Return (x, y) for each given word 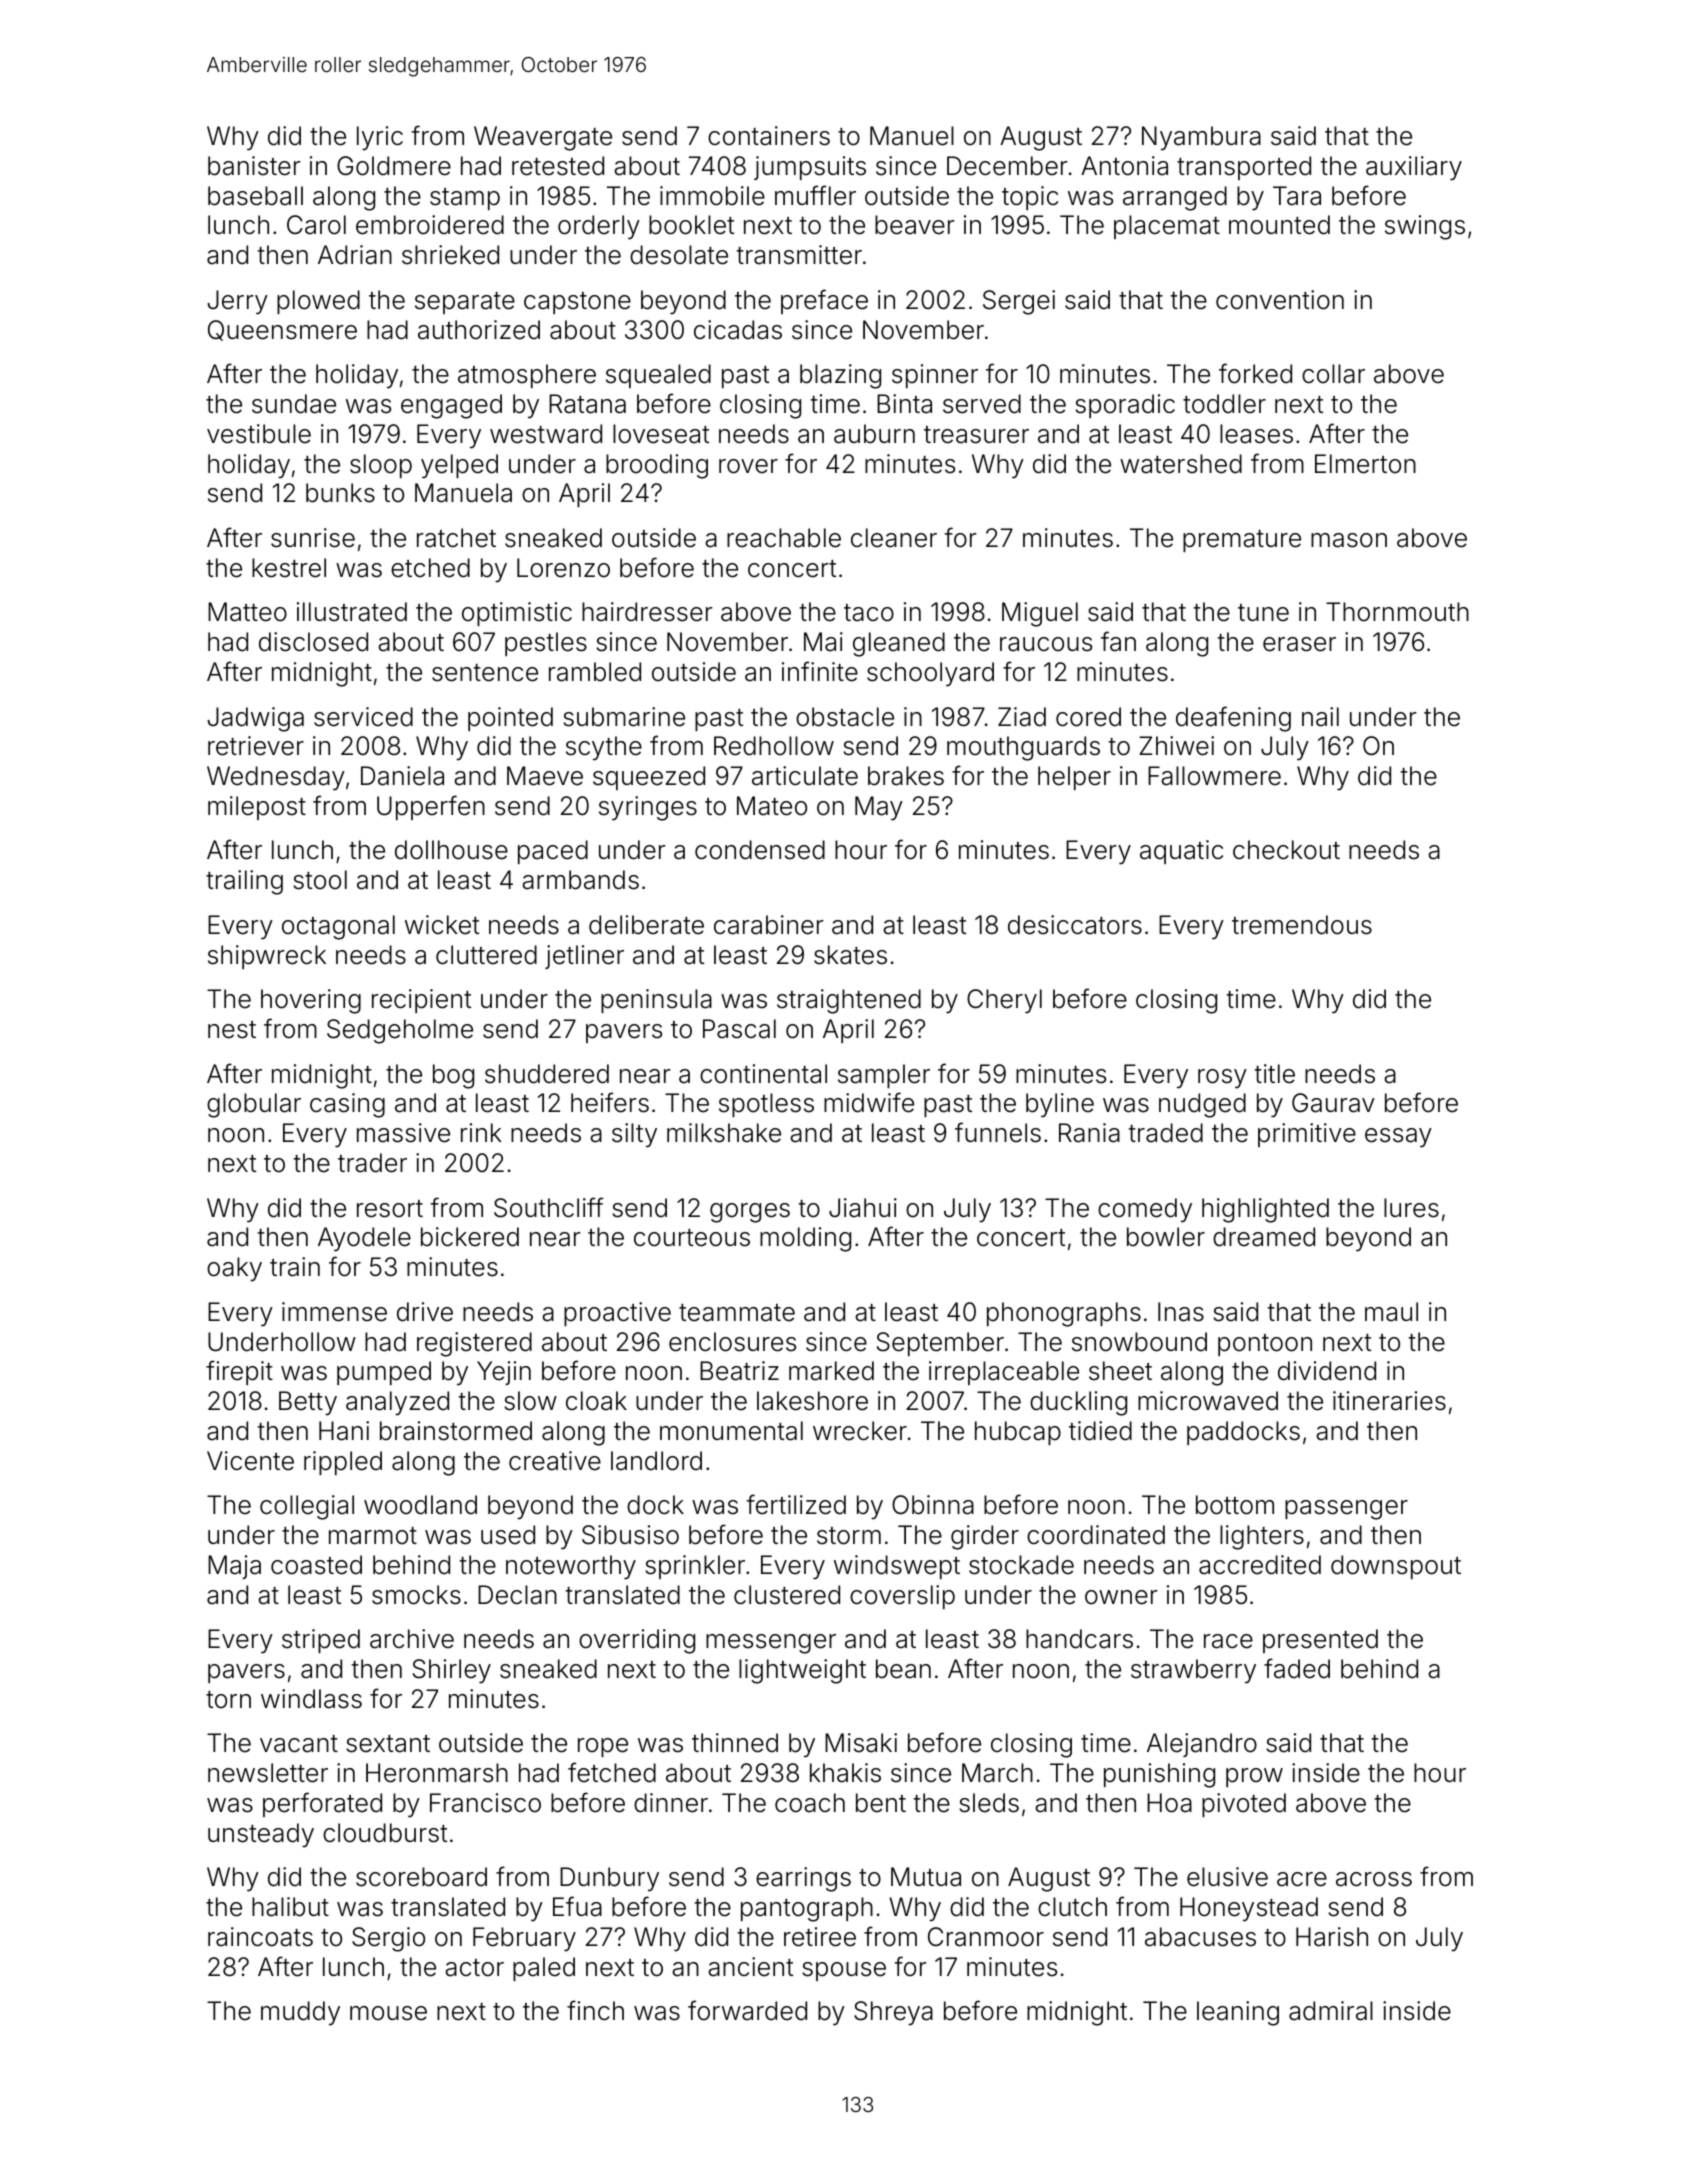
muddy (300, 2013)
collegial (307, 1507)
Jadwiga (255, 719)
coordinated (1096, 1535)
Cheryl (1004, 1001)
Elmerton (1365, 464)
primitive (1307, 1135)
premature (1242, 541)
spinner (935, 376)
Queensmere (282, 330)
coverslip (902, 1597)
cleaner (894, 538)
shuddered (547, 1074)
